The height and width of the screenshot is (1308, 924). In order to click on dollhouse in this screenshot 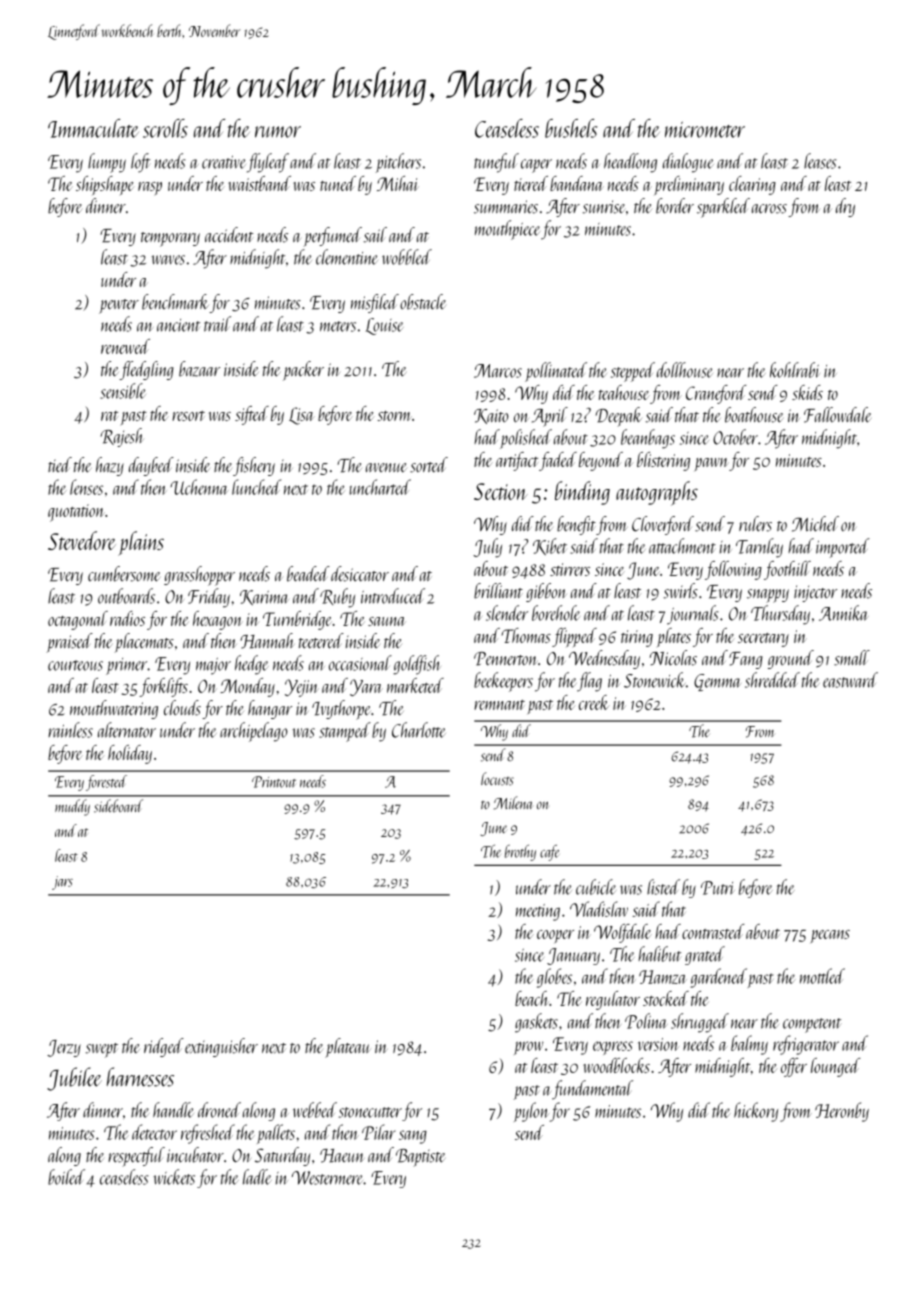, I will do `click(685, 370)`.
